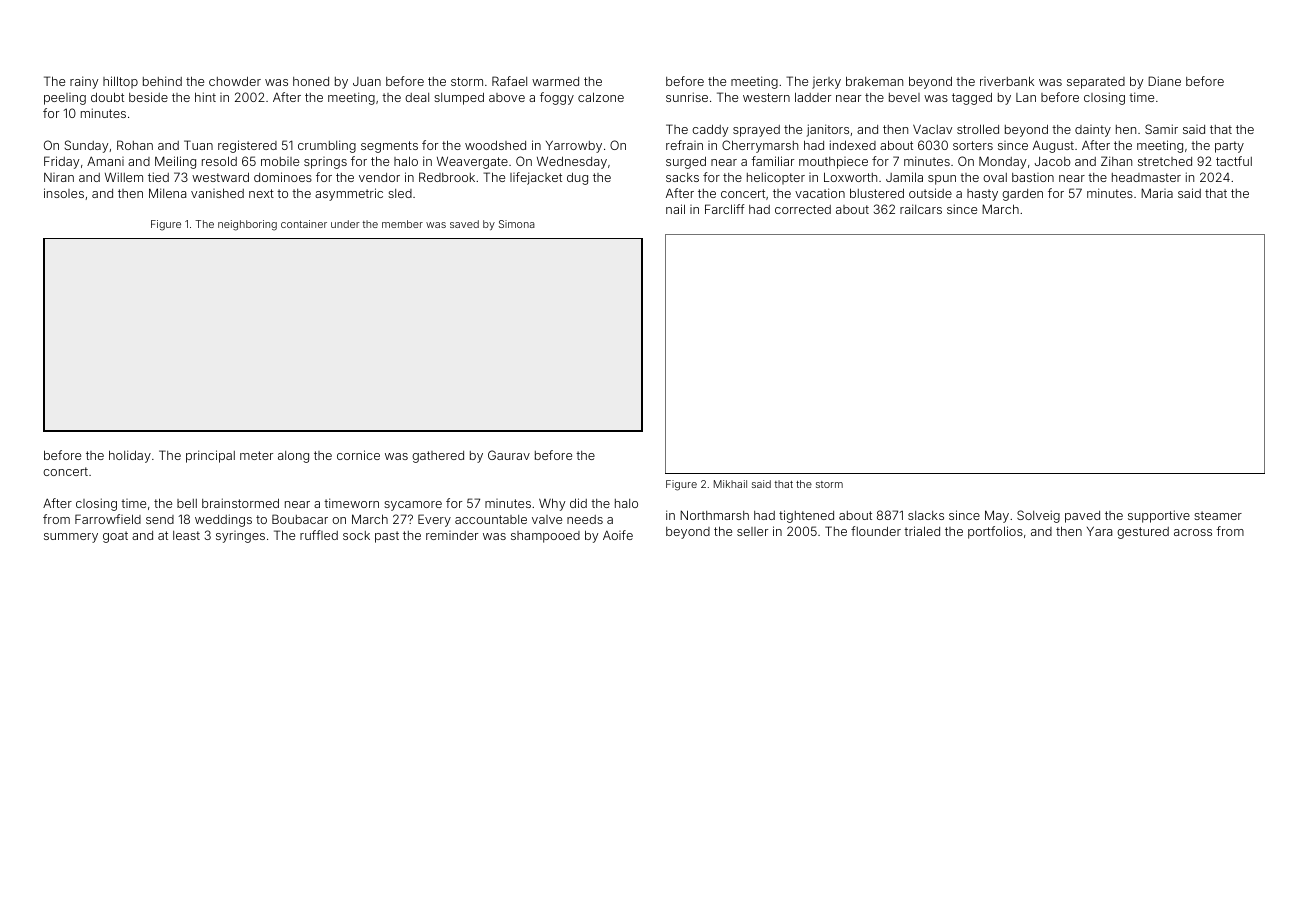 This document has height=924, width=1308. Describe the element at coordinates (618, 535) in the document. I see `Aoife` at that location.
